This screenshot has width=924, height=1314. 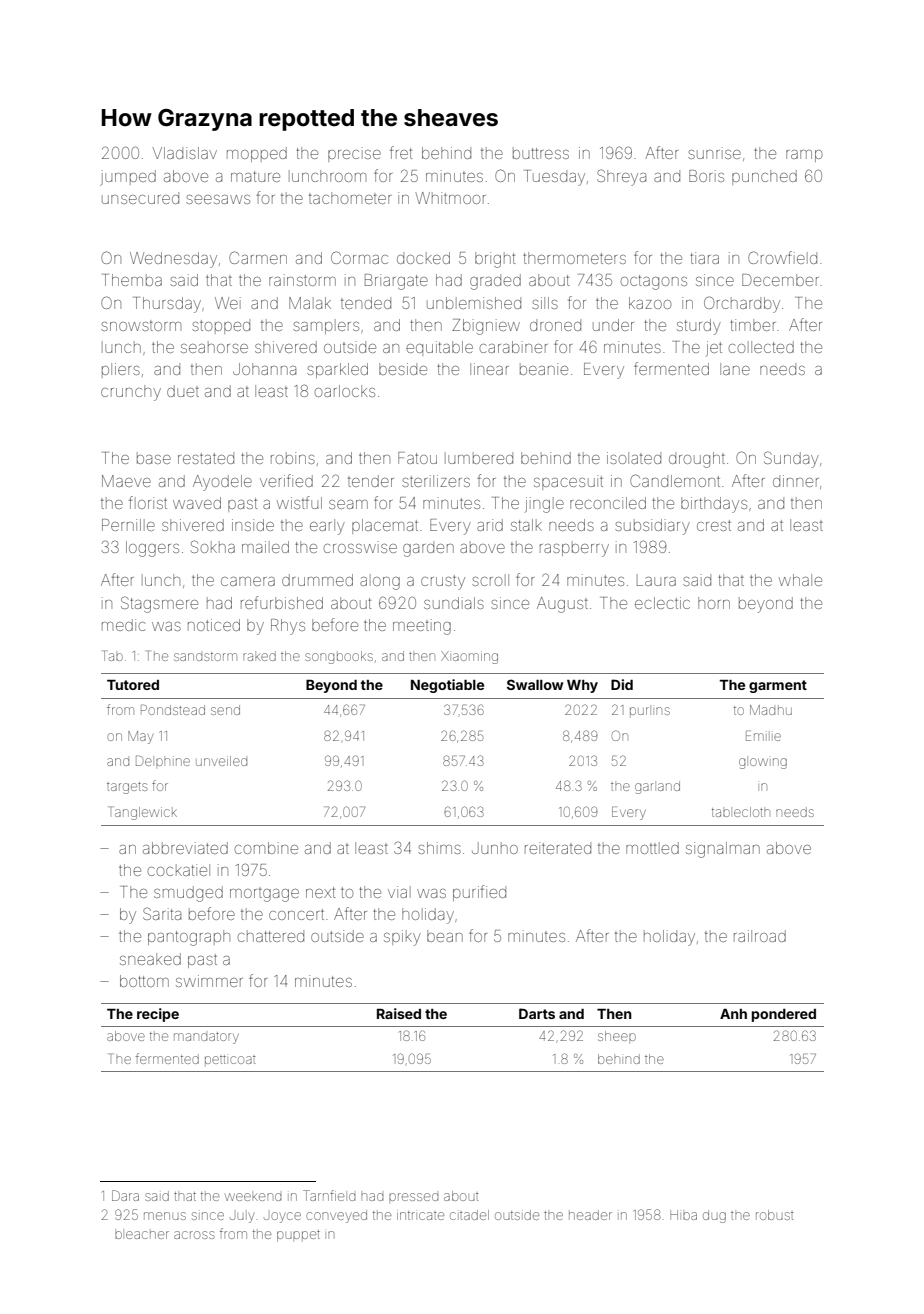 What do you see at coordinates (537, 1013) in the screenshot?
I see `Darts` at bounding box center [537, 1013].
